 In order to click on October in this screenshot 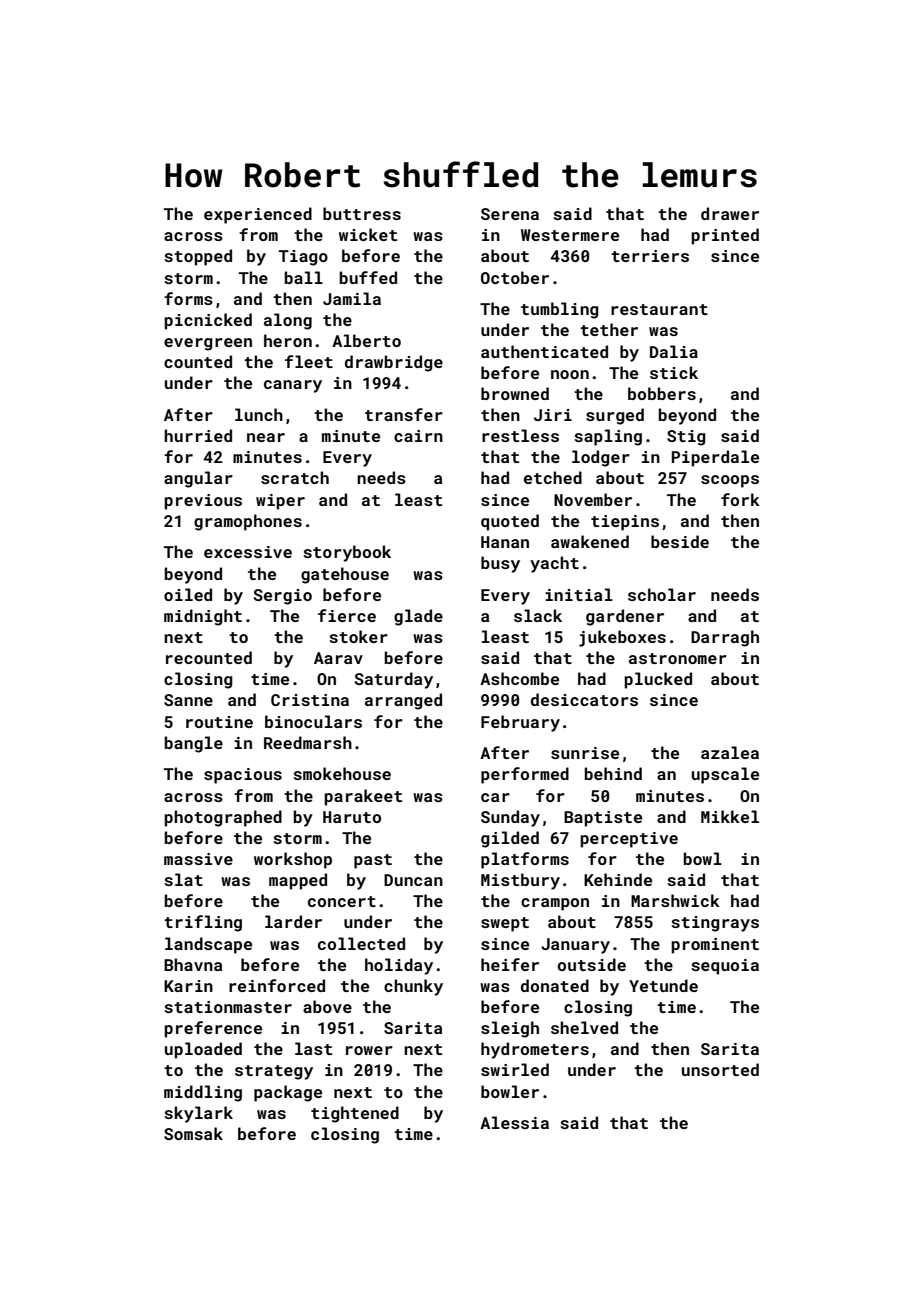, I will do `click(515, 277)`.
